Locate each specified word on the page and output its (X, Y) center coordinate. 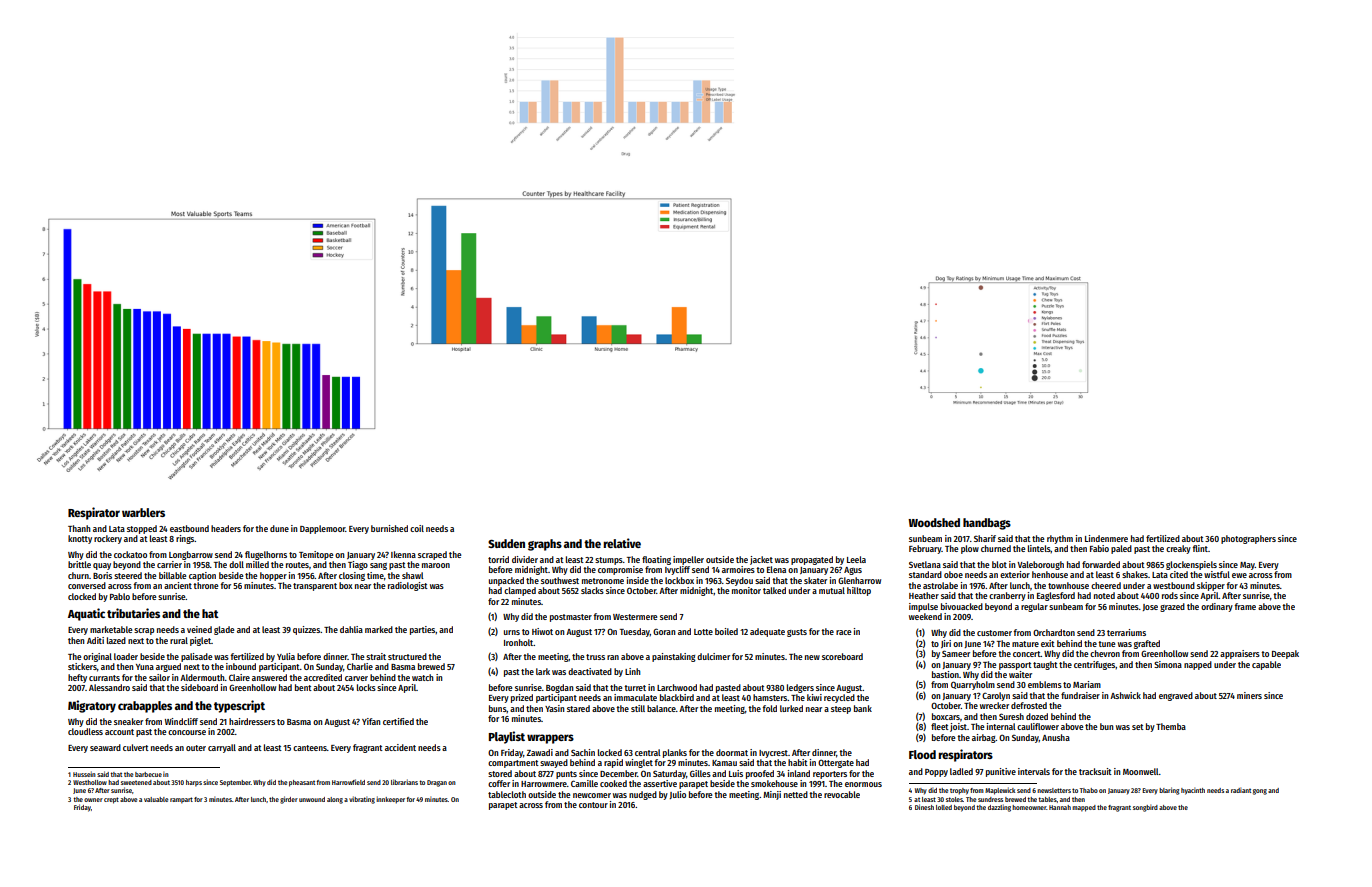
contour (593, 805)
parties (423, 630)
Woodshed (934, 522)
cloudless (85, 731)
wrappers (550, 739)
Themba (1171, 726)
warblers (143, 512)
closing (352, 576)
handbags (987, 524)
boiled (726, 631)
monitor (746, 590)
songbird (1145, 808)
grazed (1172, 607)
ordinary (1217, 607)
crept (111, 800)
